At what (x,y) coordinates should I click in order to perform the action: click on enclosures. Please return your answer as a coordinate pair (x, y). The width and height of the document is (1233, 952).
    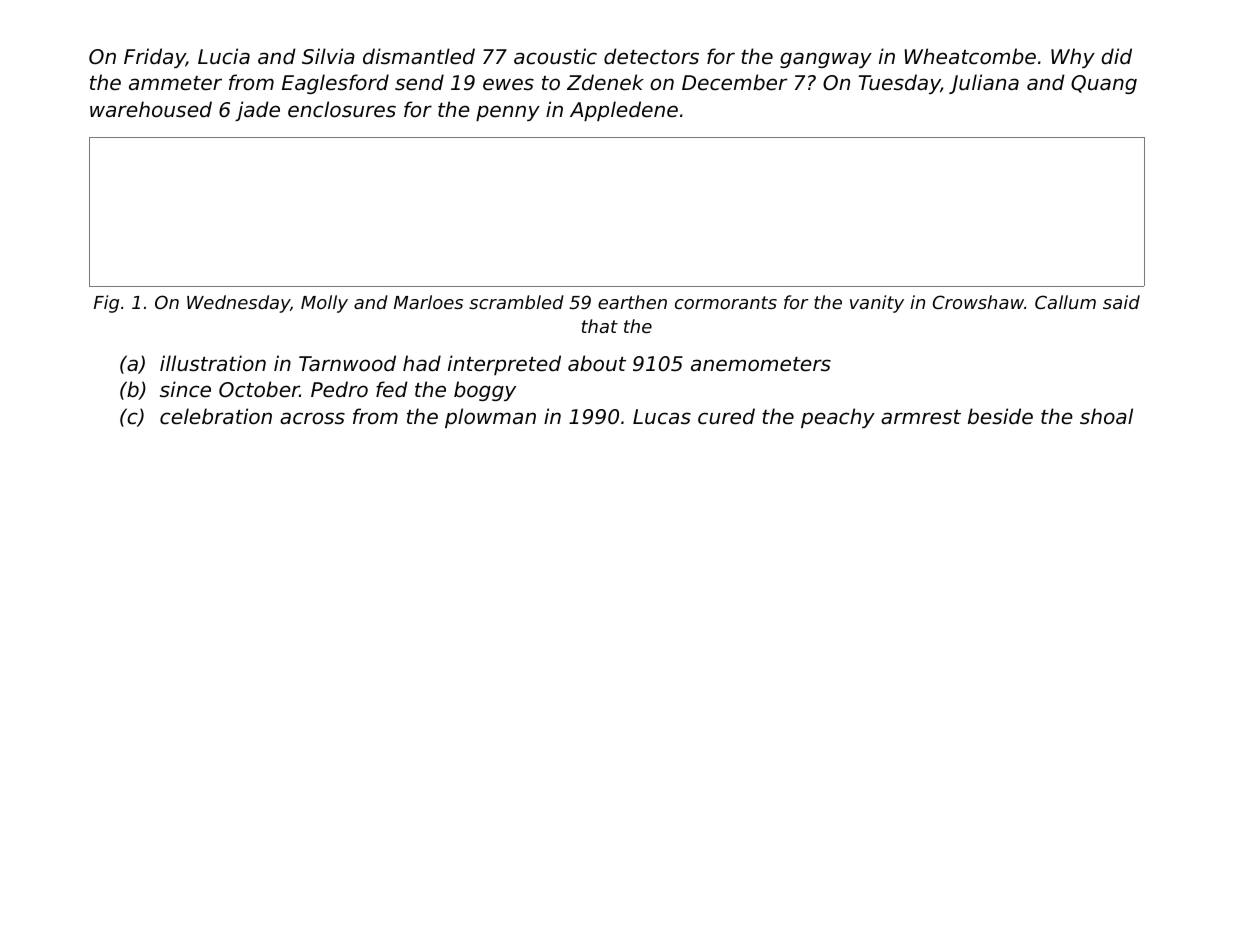
    Looking at the image, I should click on (342, 109).
